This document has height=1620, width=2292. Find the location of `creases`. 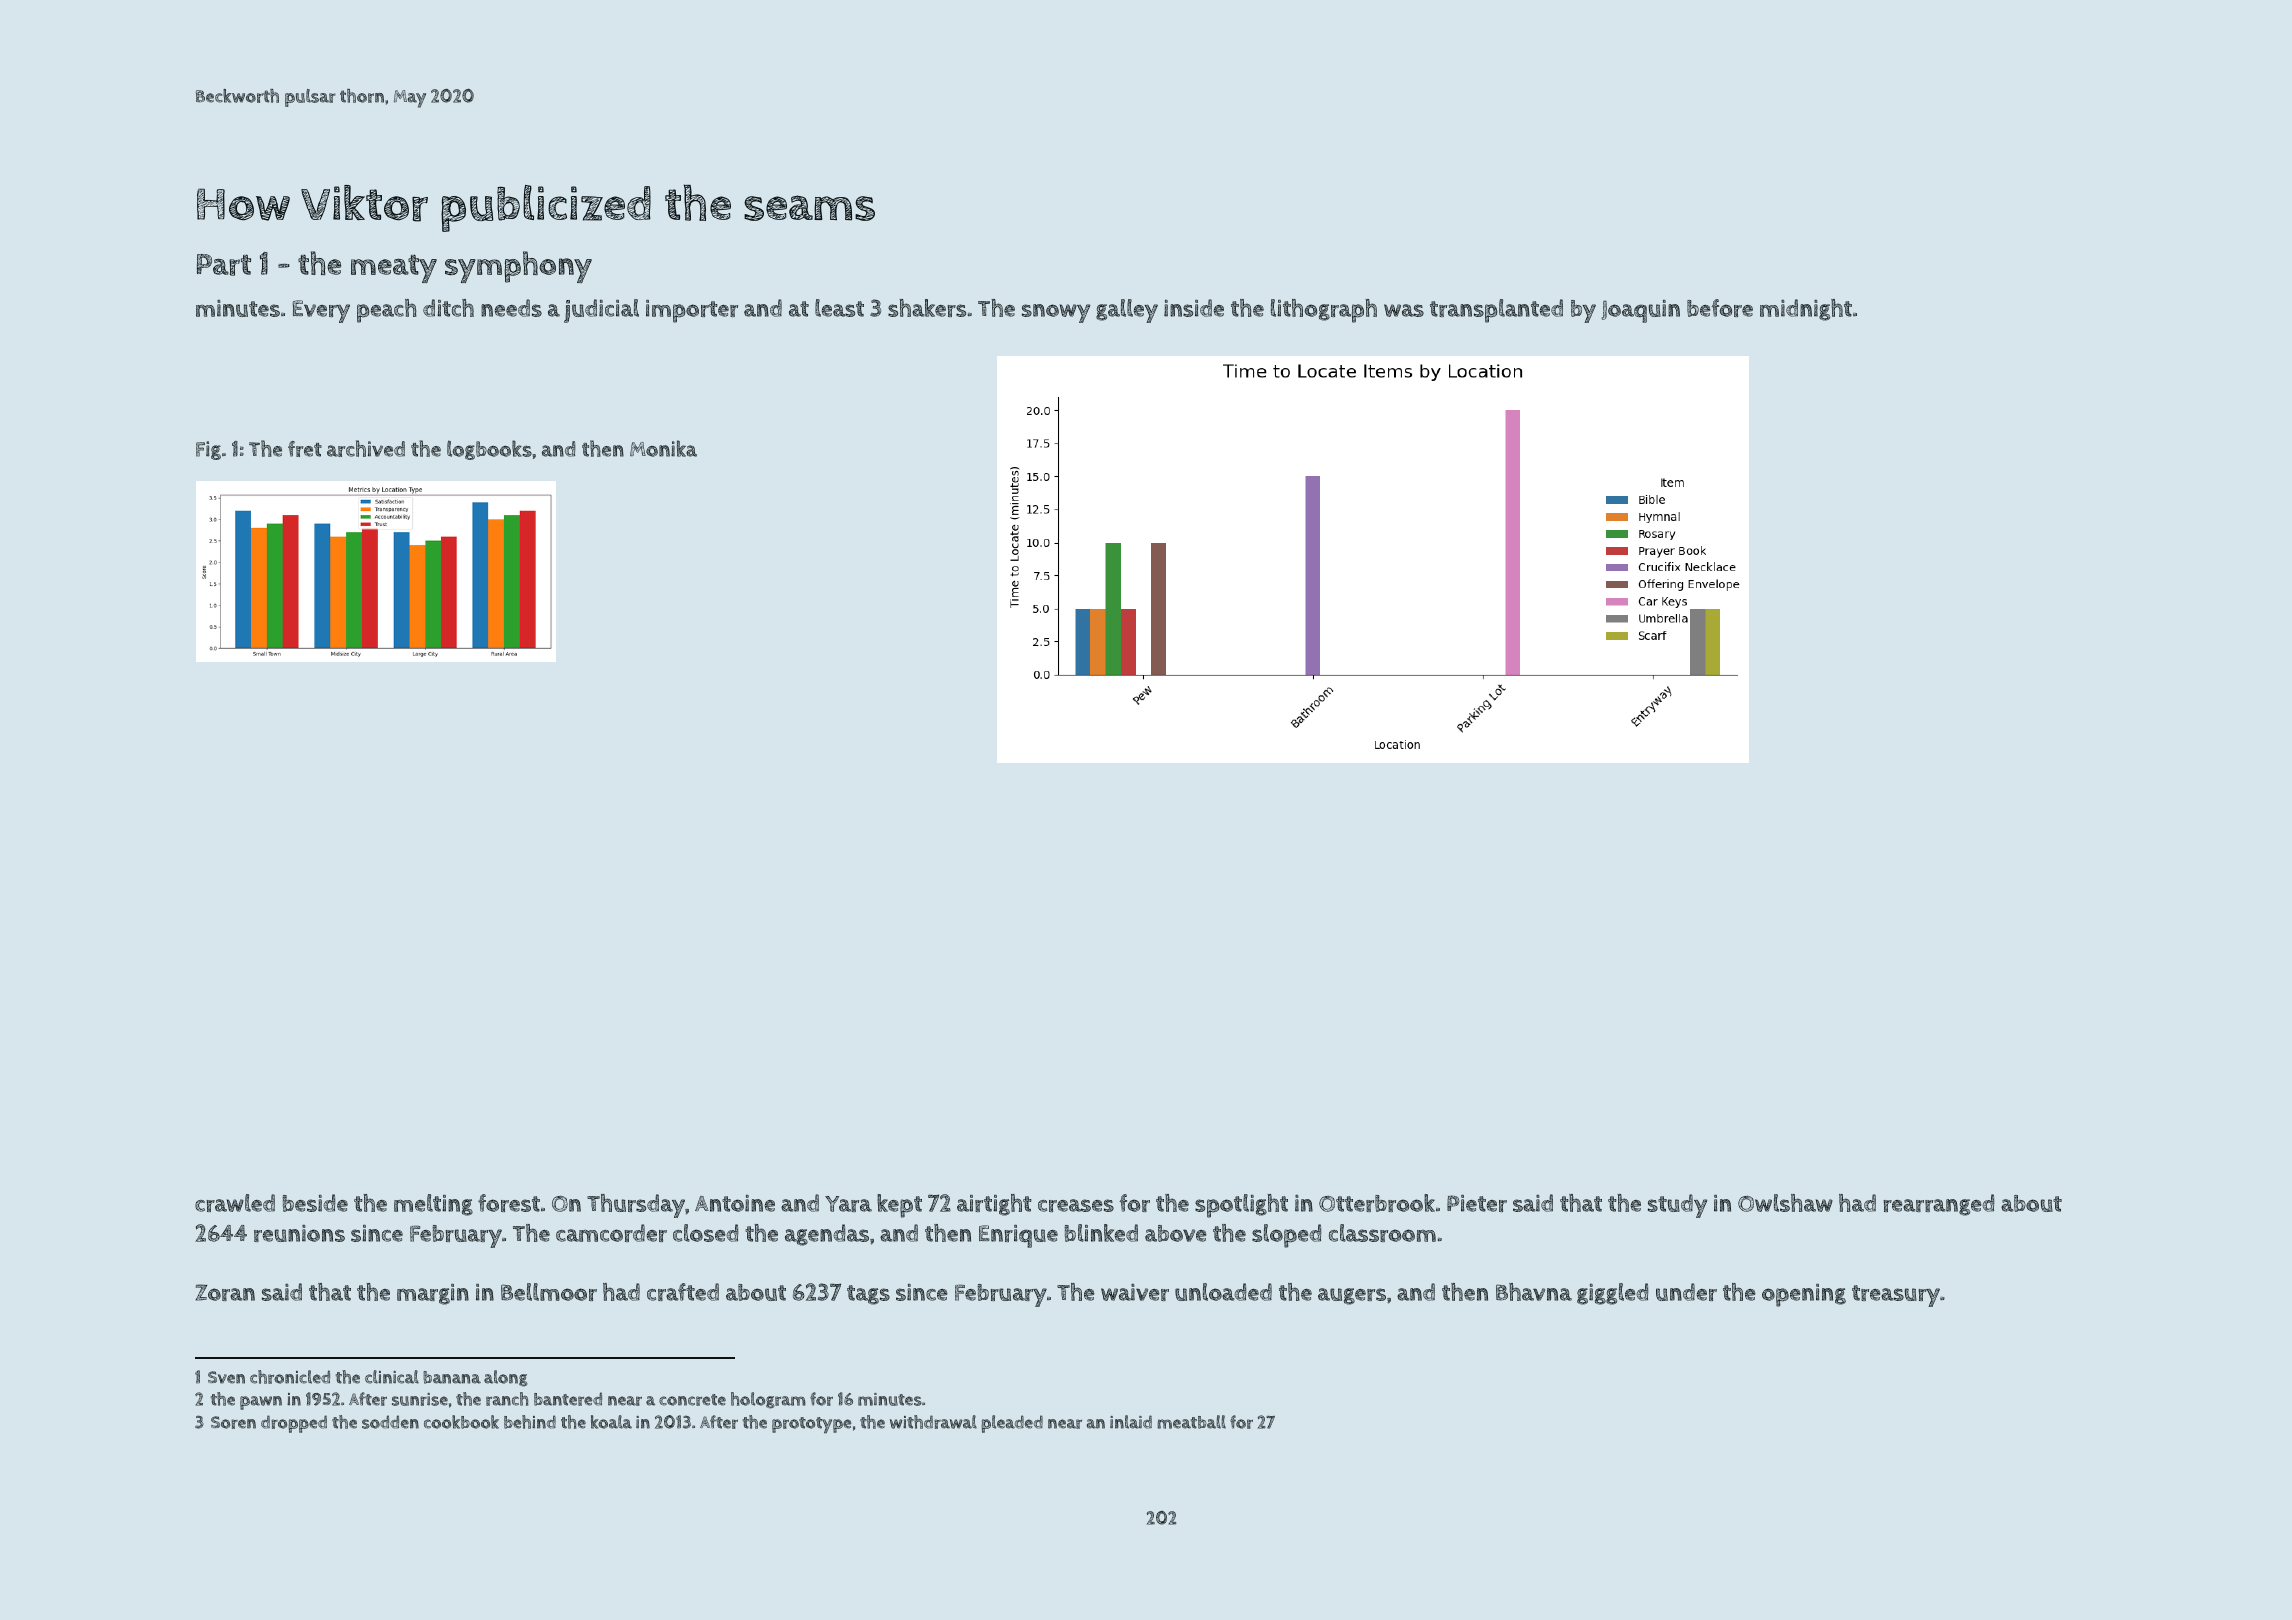

creases is located at coordinates (1076, 1205).
